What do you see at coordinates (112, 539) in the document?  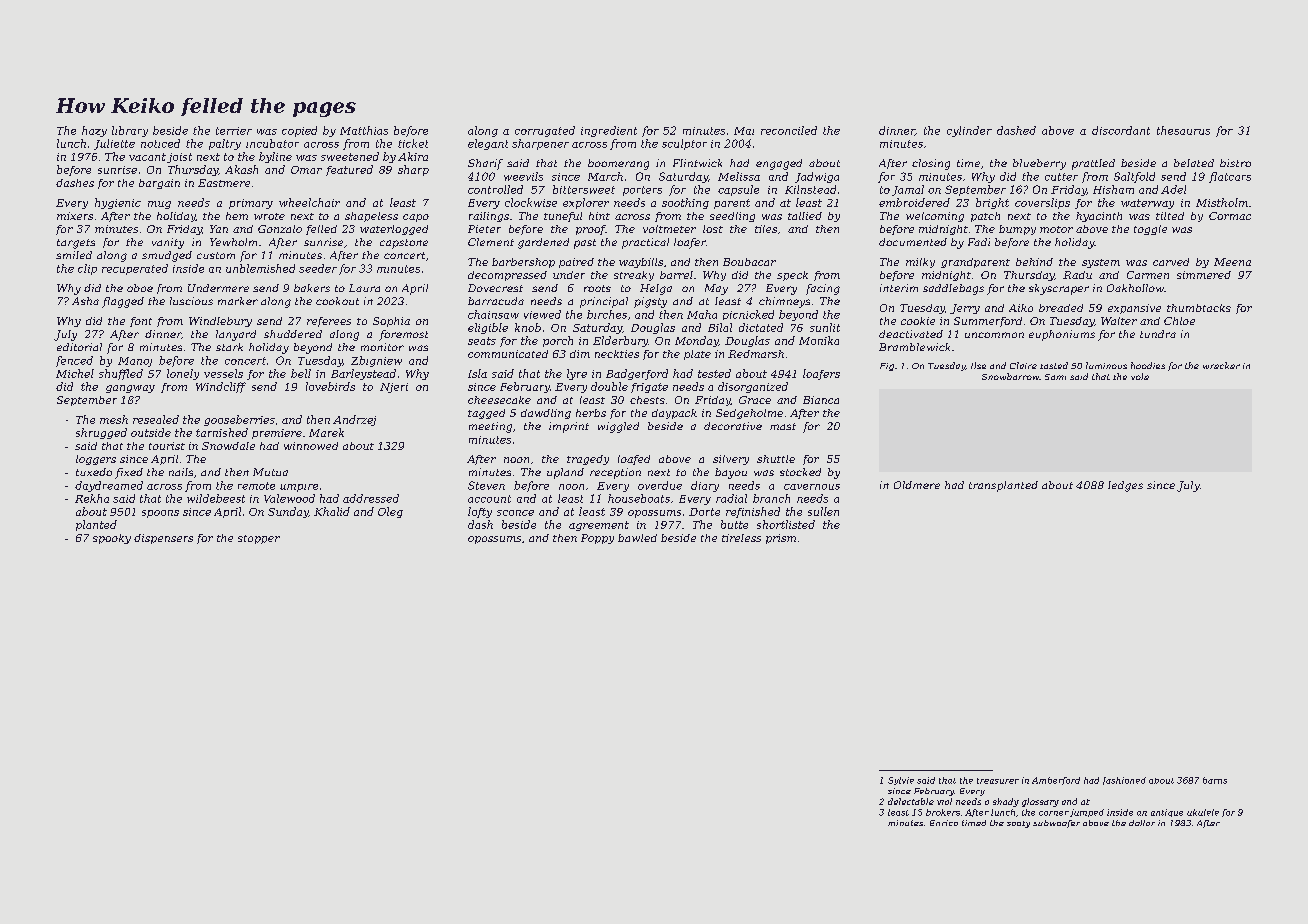 I see `spooky` at bounding box center [112, 539].
